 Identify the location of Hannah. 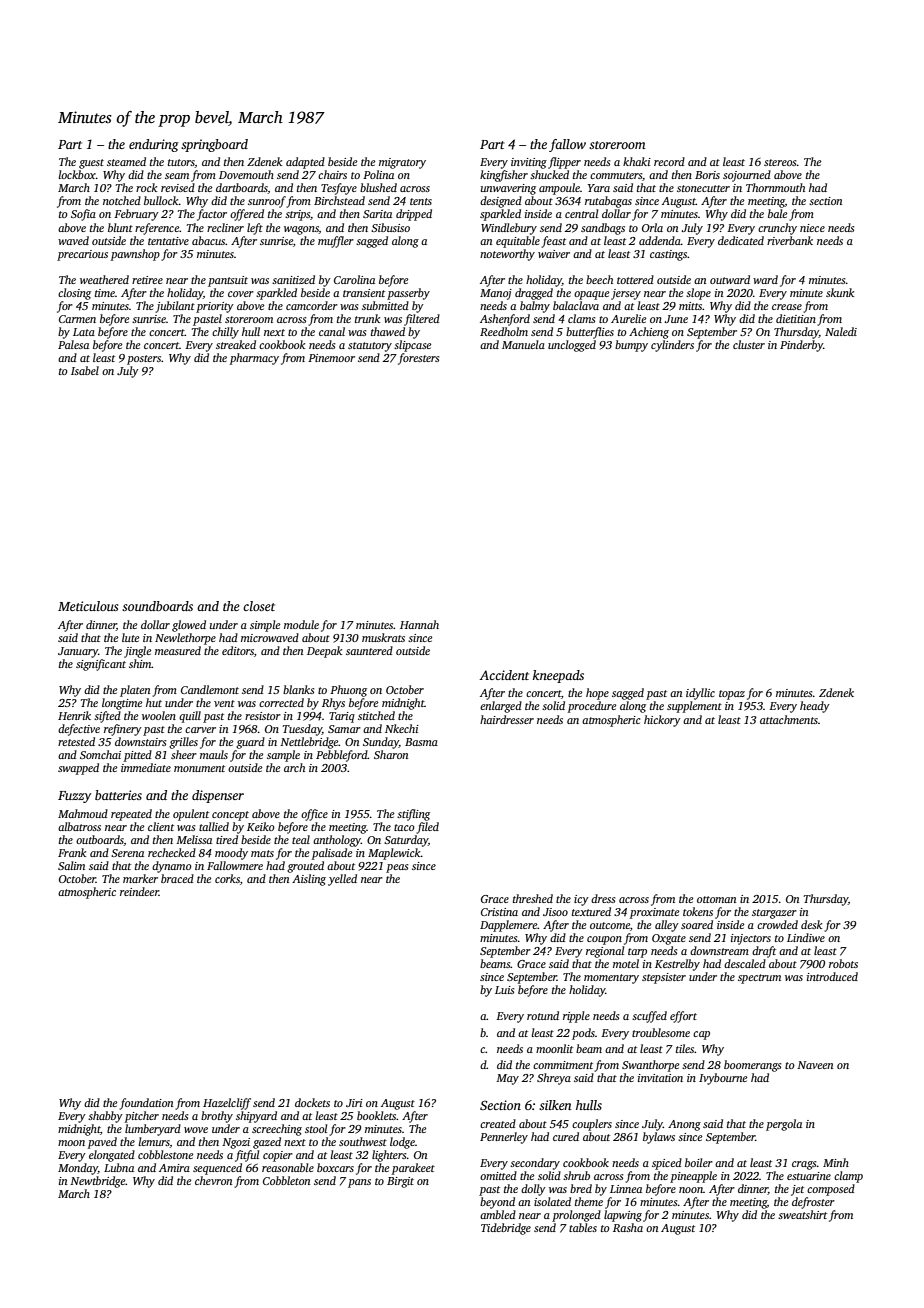
(419, 624).
